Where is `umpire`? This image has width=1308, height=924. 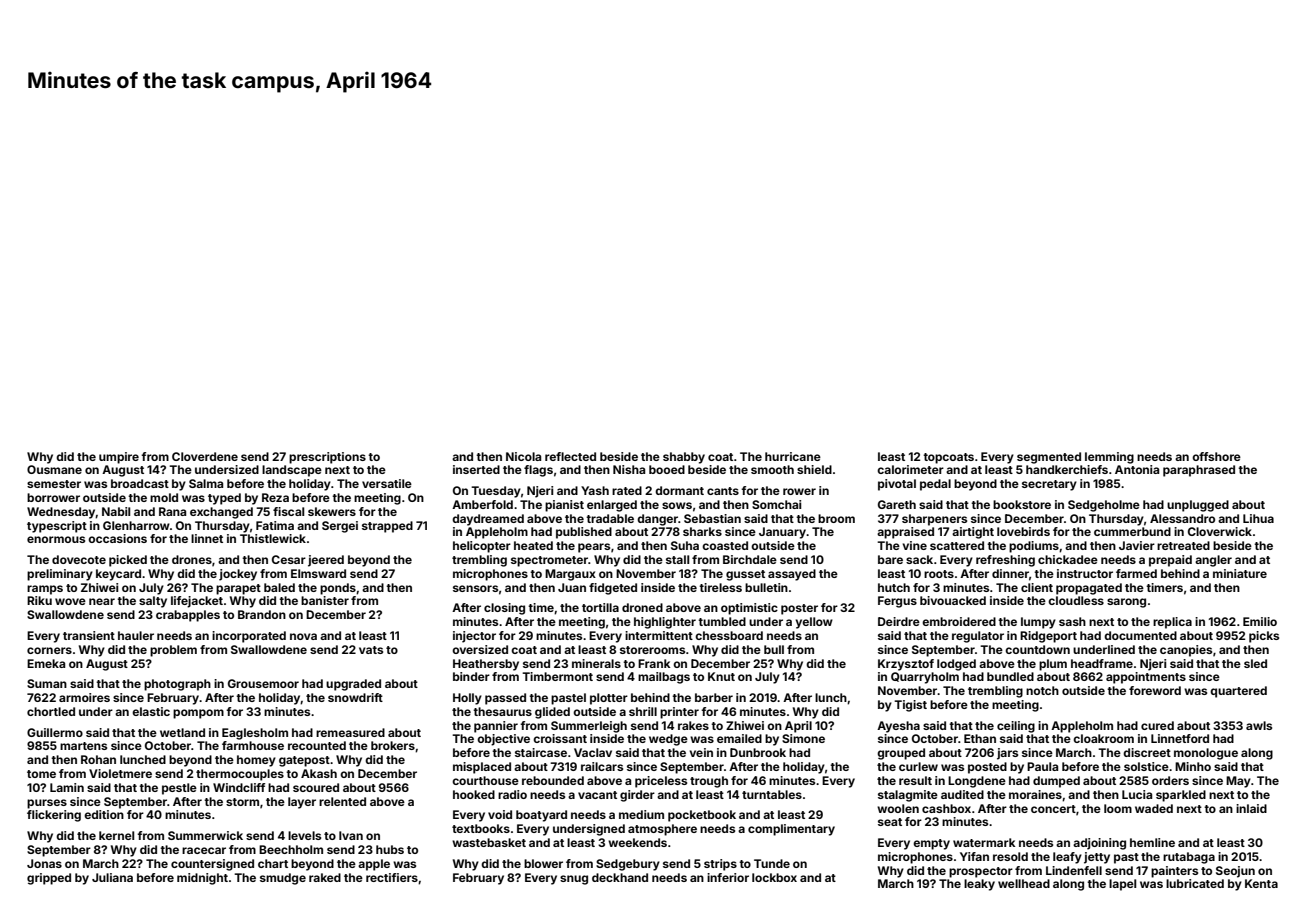 umpire is located at coordinates (119, 458).
